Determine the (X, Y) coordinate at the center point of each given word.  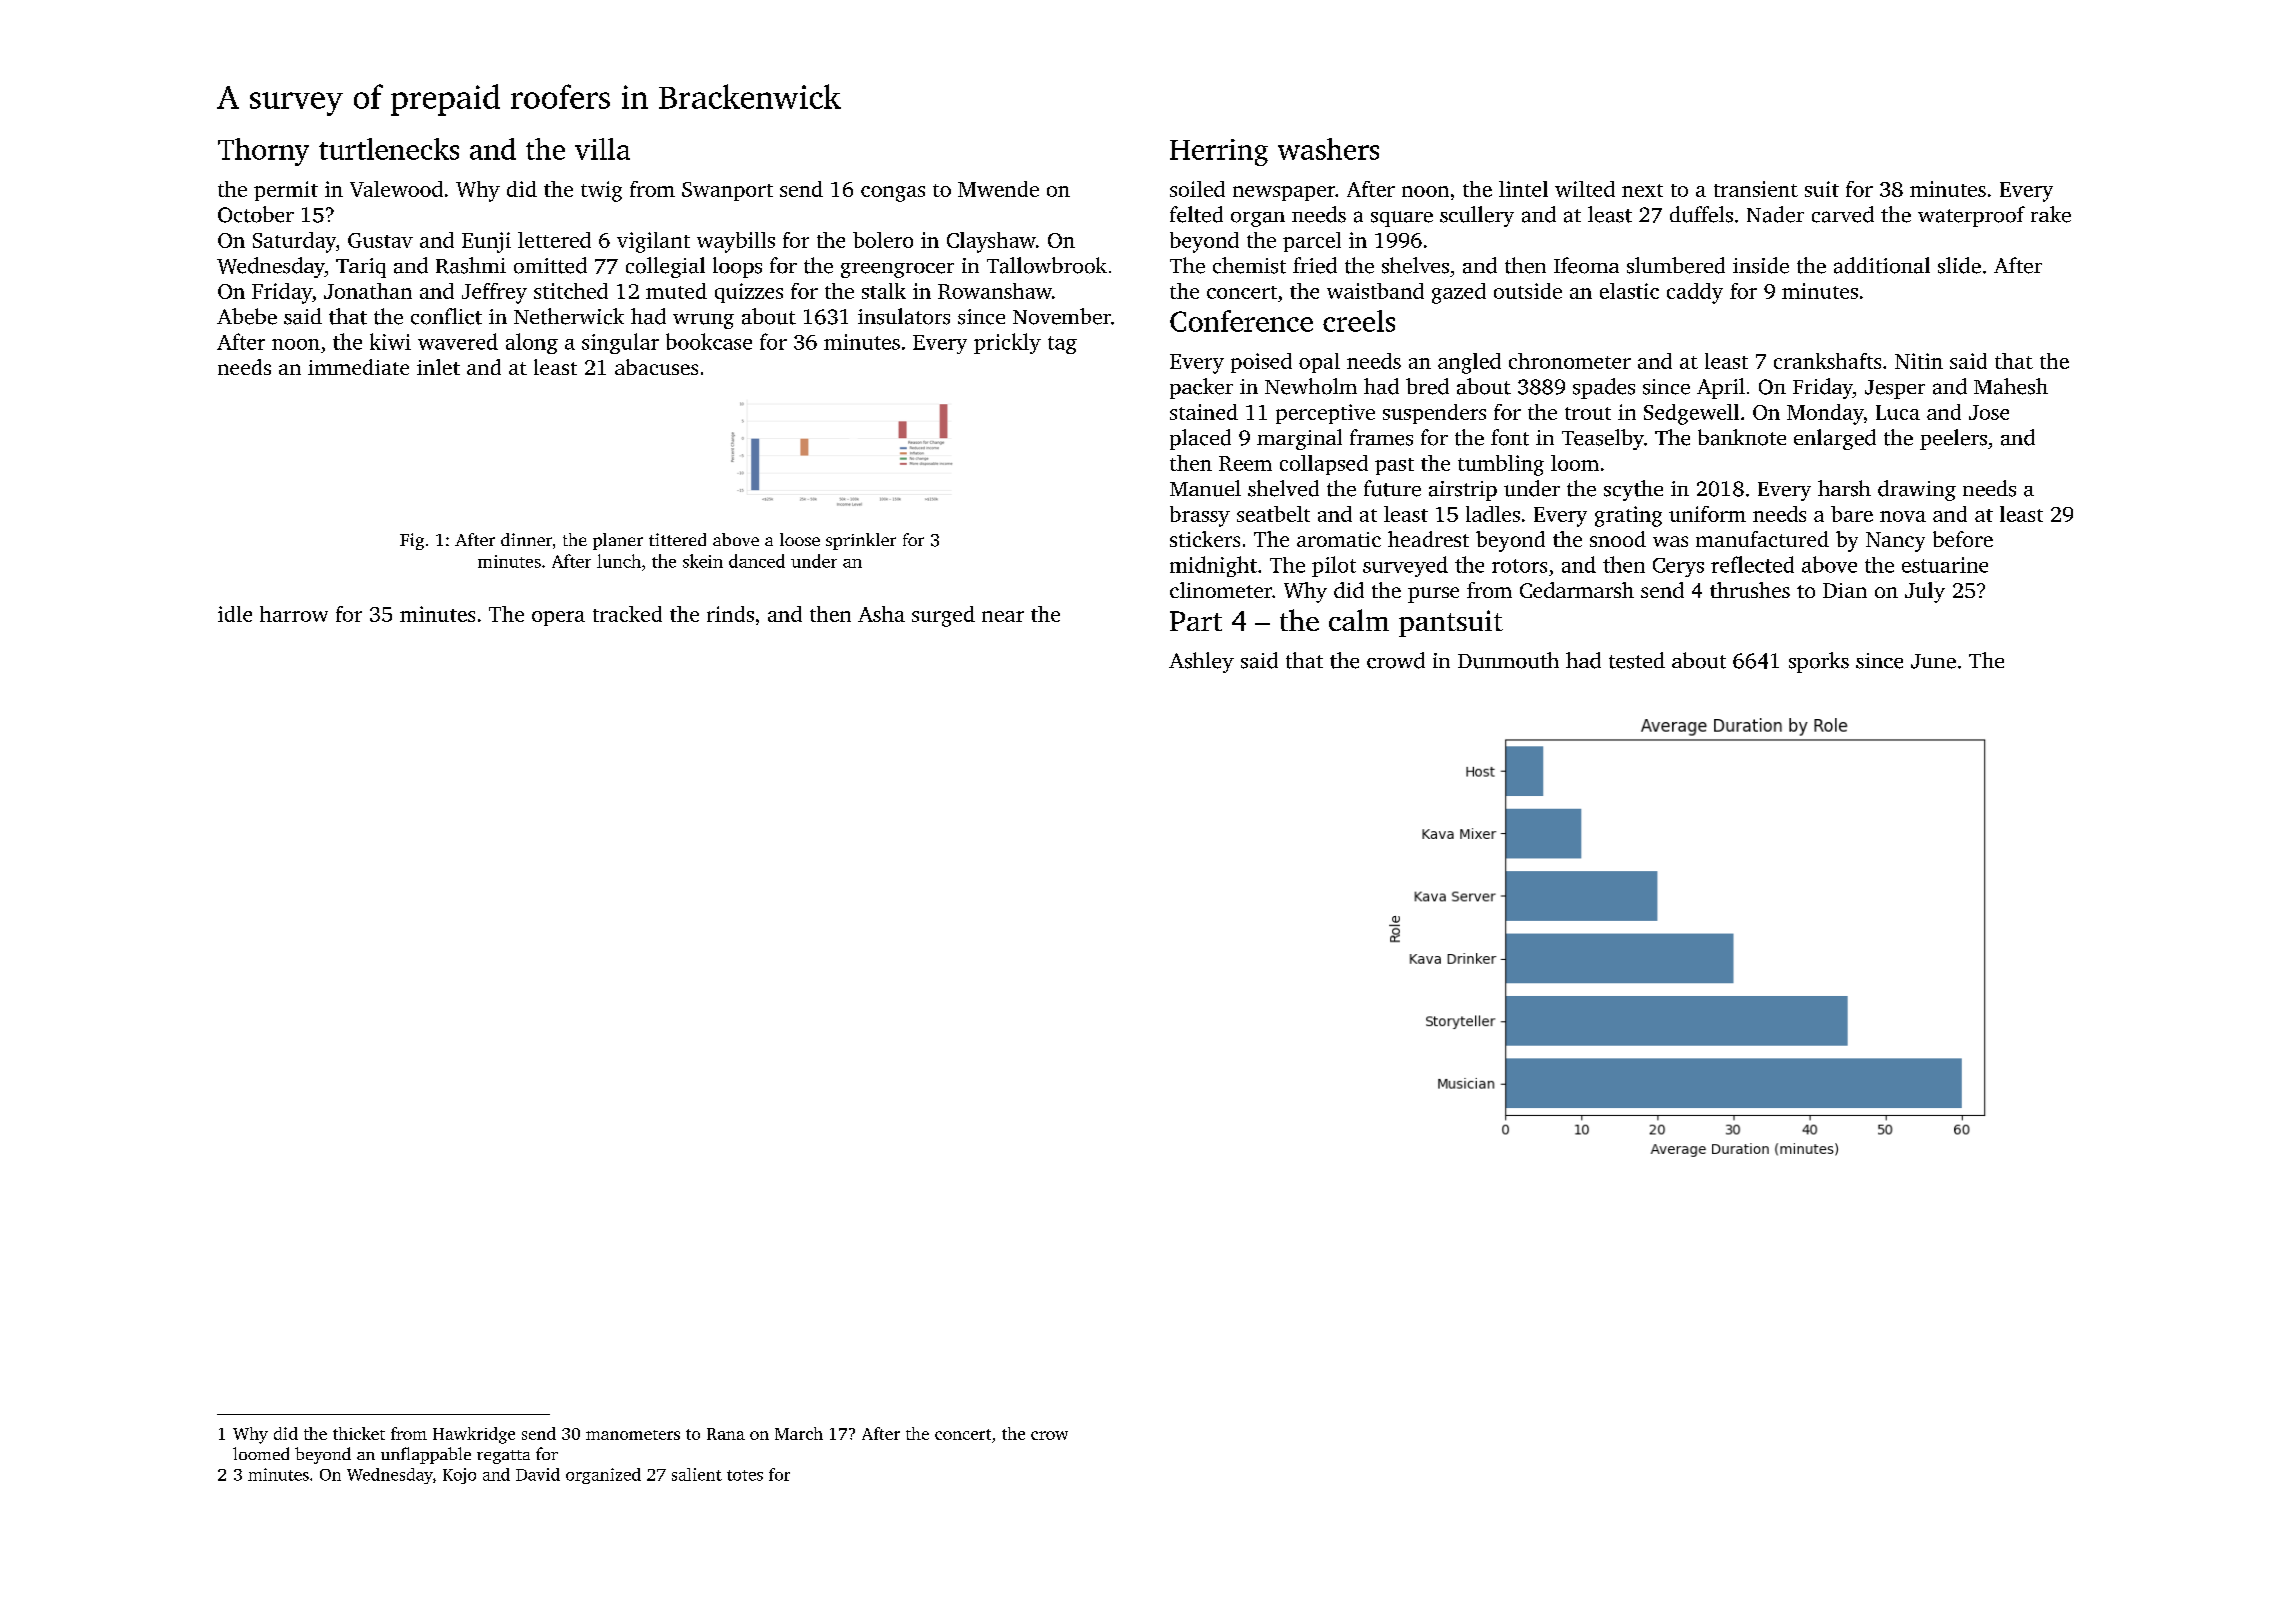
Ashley (1201, 662)
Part (1196, 621)
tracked (627, 614)
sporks (1819, 662)
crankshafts (1827, 361)
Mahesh (2011, 386)
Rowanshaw (995, 291)
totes (745, 1475)
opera (558, 618)
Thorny (263, 152)
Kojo (459, 1476)
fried (1315, 265)
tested (1637, 660)
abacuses (656, 367)
